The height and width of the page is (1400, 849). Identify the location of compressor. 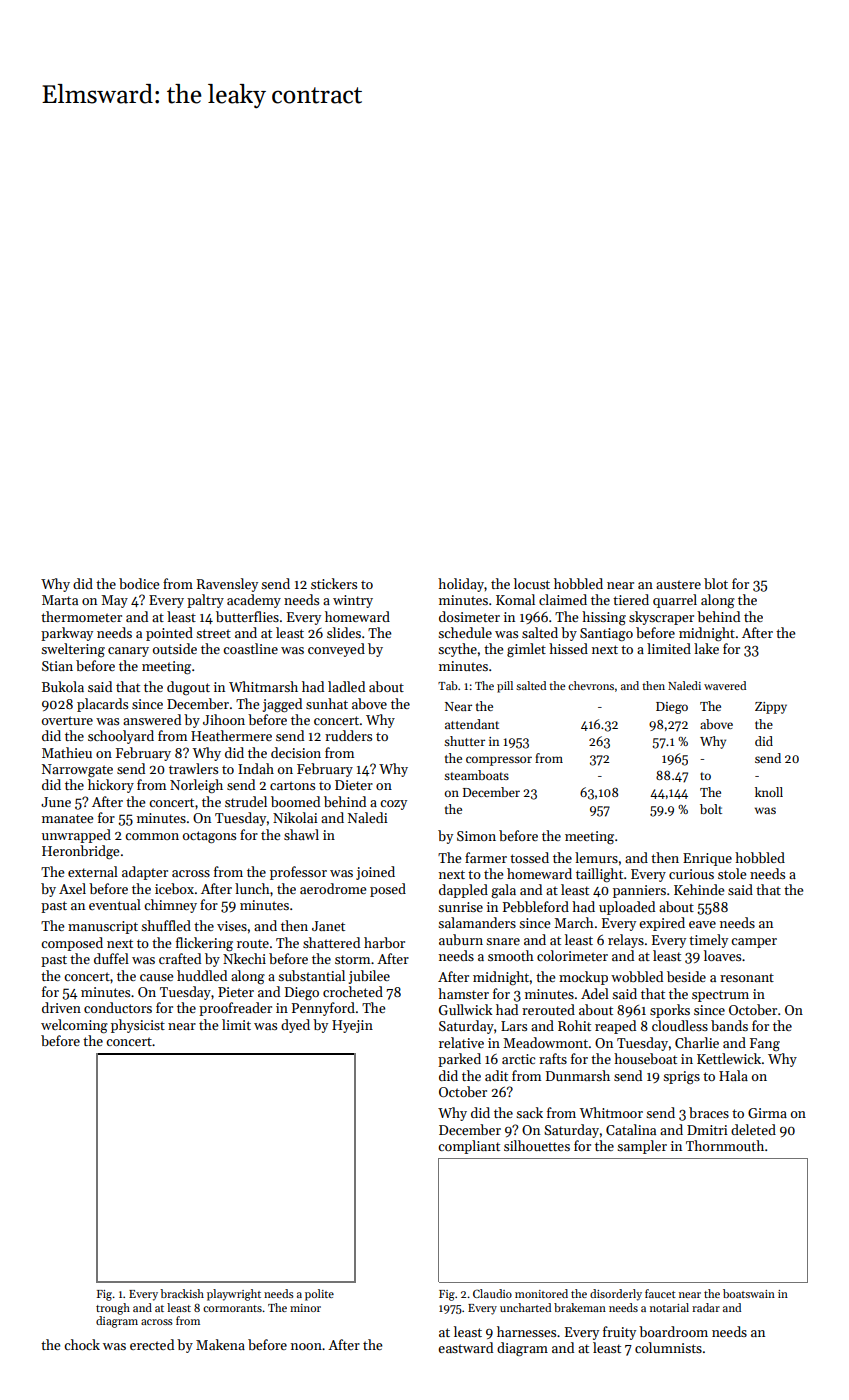
(499, 761).
